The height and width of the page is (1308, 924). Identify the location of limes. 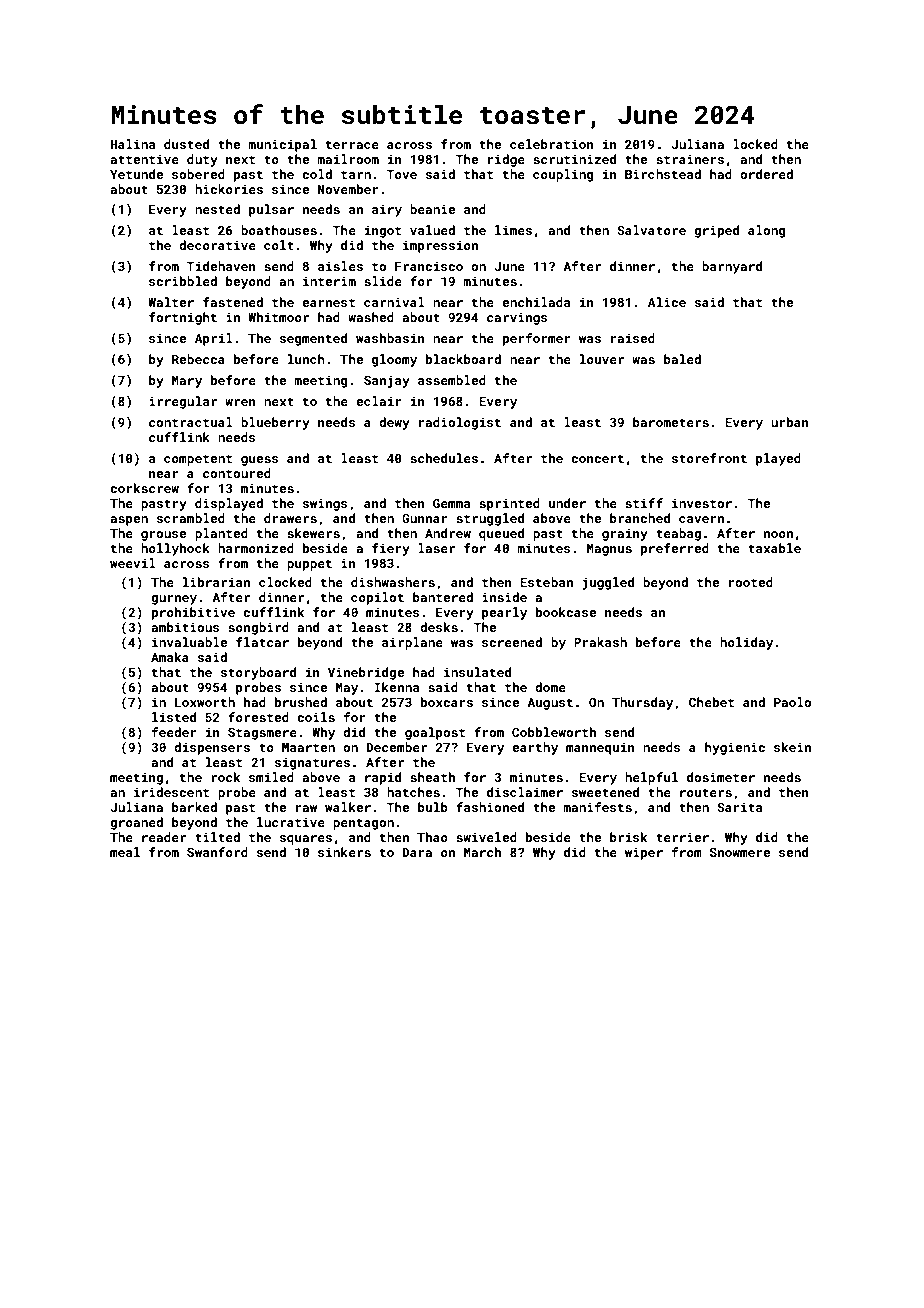
(513, 230).
